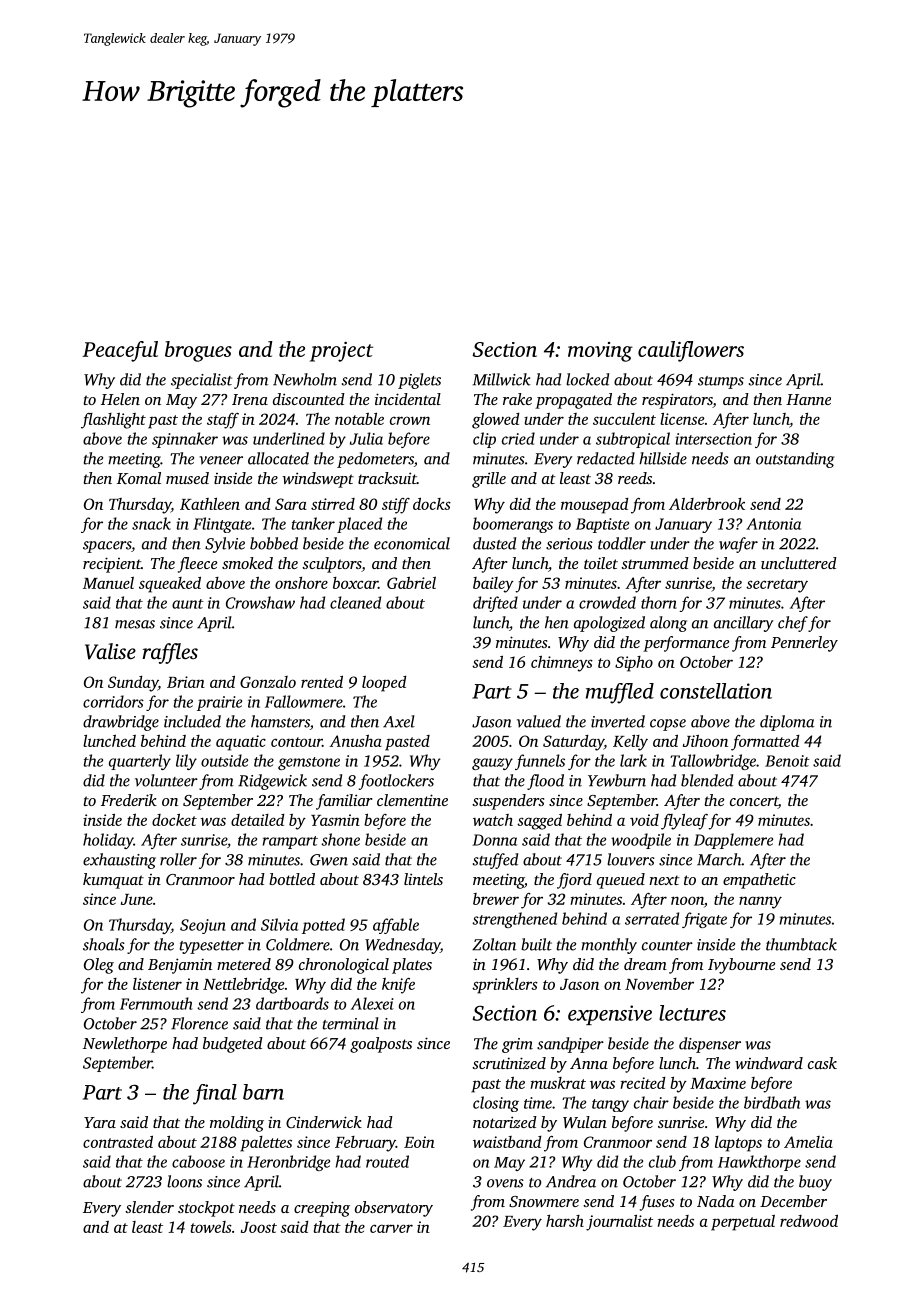 The width and height of the document is (924, 1308). I want to click on detailed, so click(257, 820).
